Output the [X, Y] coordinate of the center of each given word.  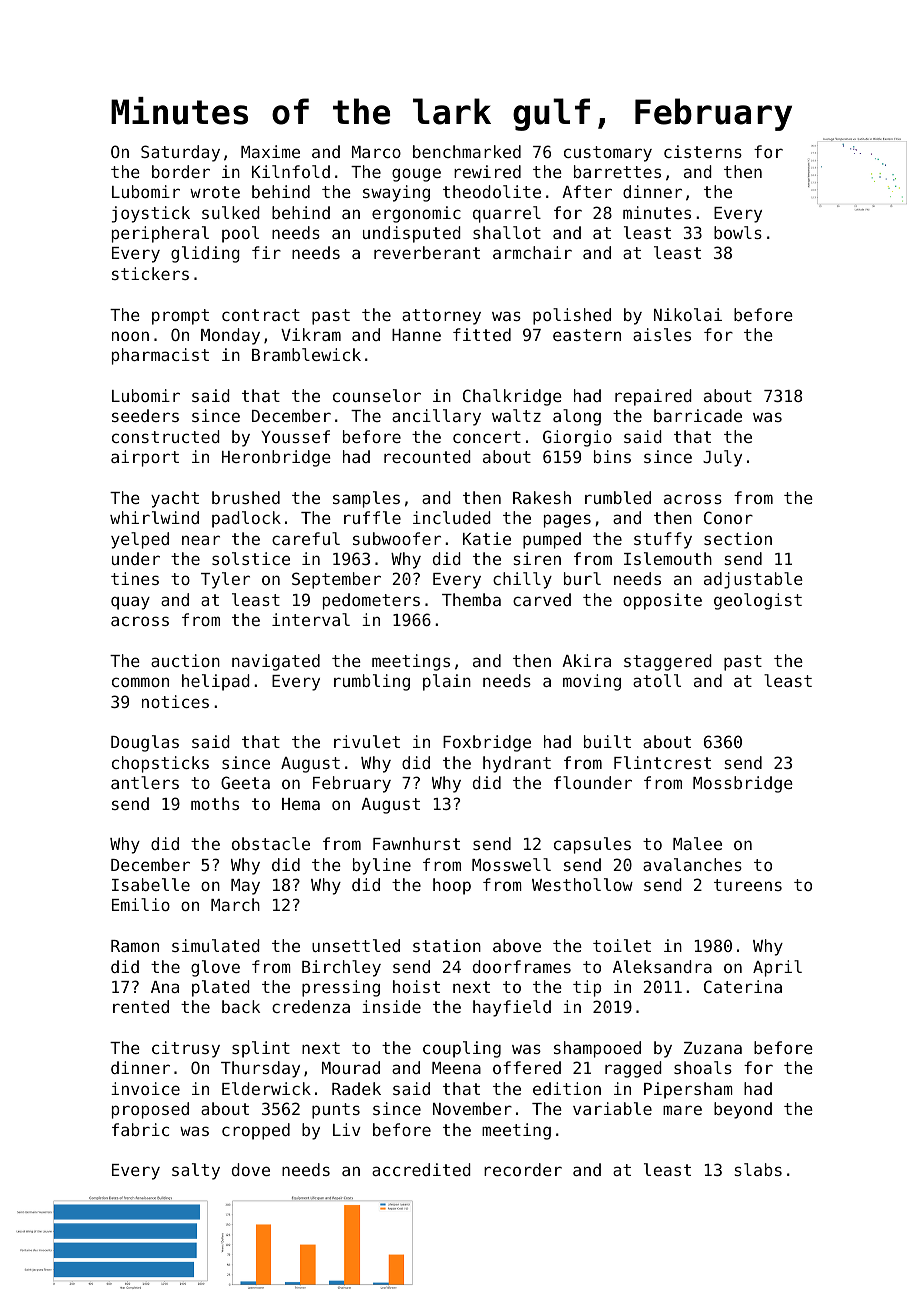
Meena [456, 1068]
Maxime [270, 151]
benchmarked [467, 151]
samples [366, 499]
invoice [145, 1088]
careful [306, 538]
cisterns [703, 151]
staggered [668, 662]
